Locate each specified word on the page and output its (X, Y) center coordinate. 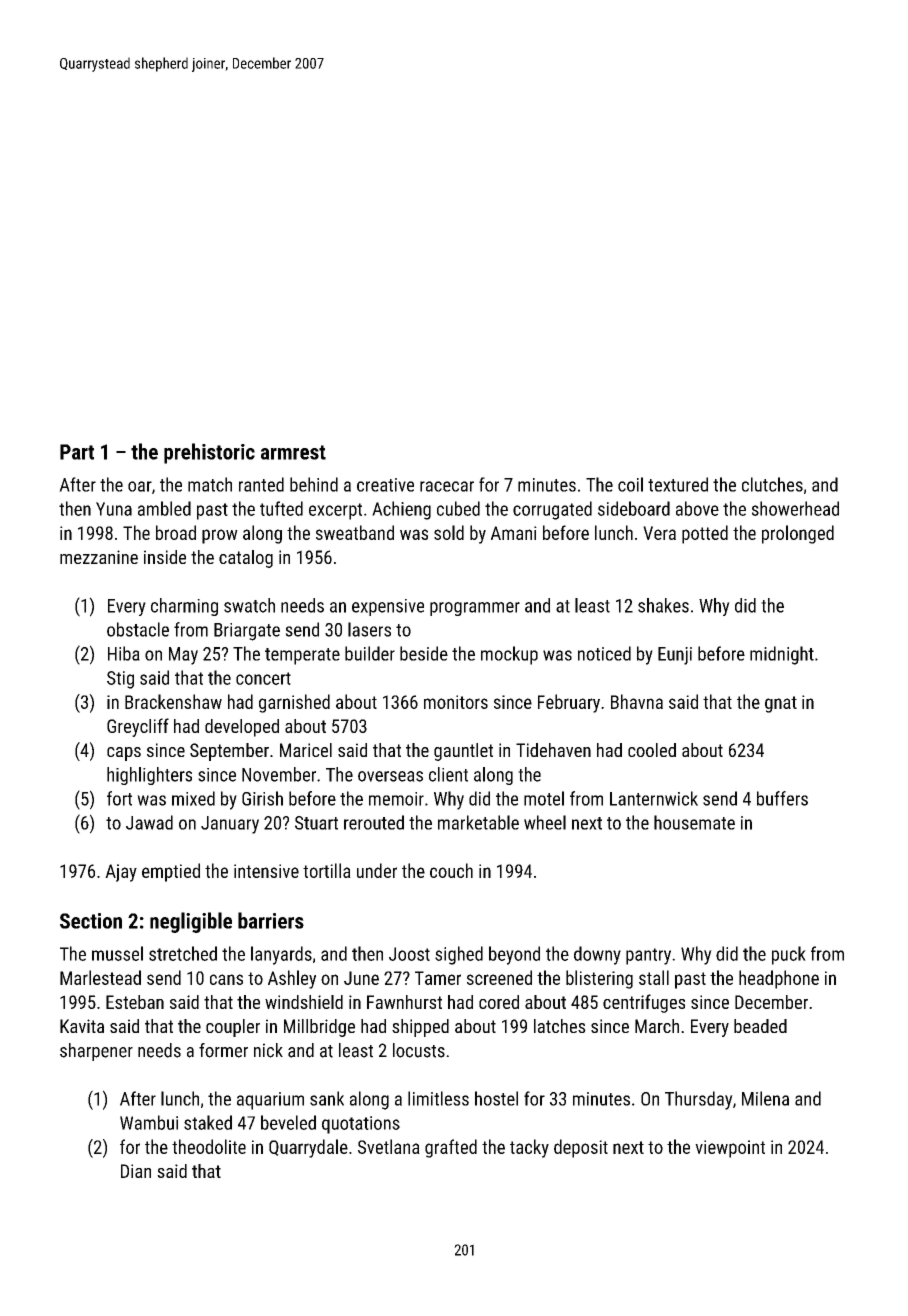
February (569, 703)
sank (327, 1098)
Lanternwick (654, 798)
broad (176, 532)
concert (263, 678)
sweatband (355, 532)
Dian (136, 1171)
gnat (781, 704)
